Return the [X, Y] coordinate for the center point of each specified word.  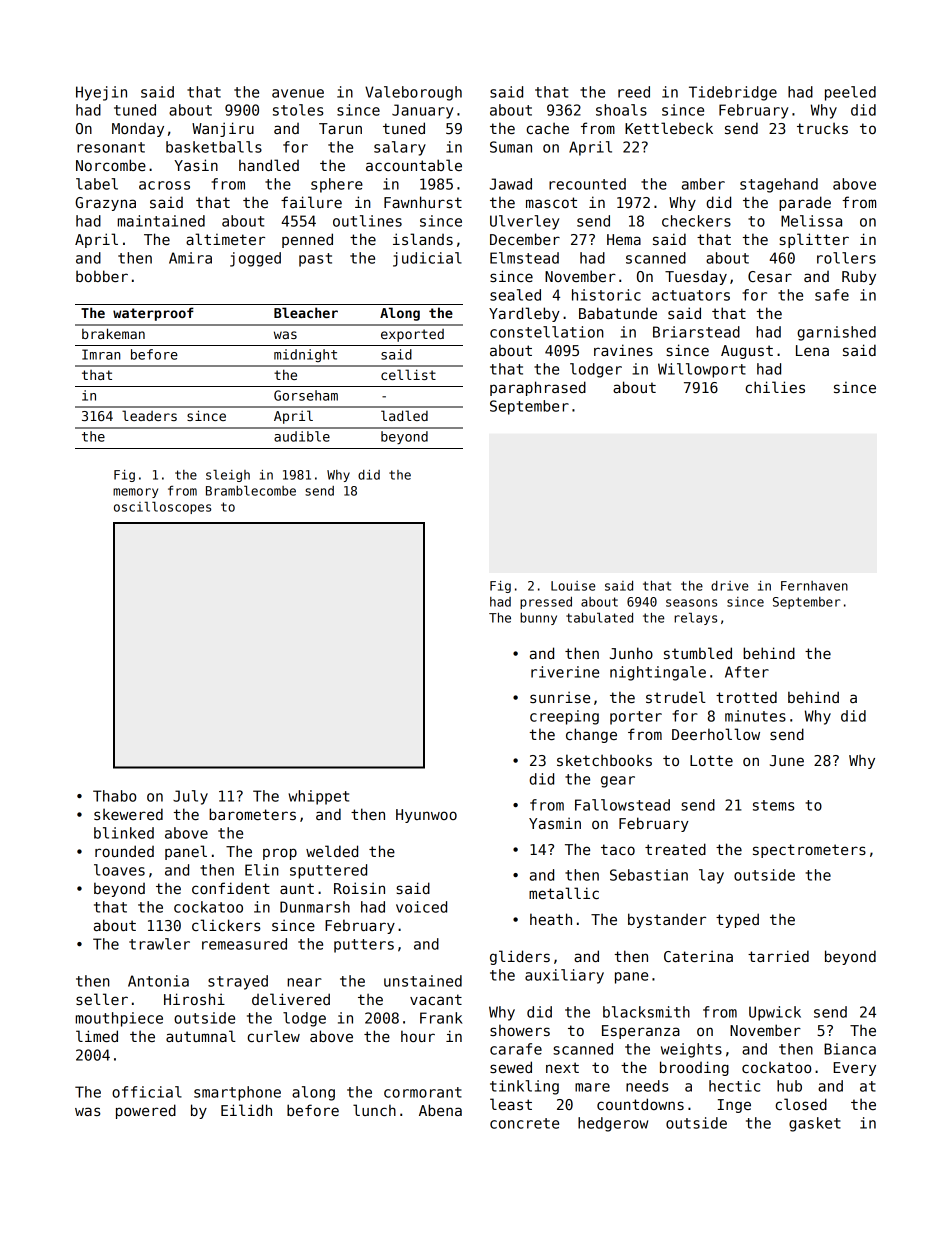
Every [854, 1069]
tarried [778, 956]
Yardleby [524, 314]
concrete [524, 1123]
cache [547, 128]
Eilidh [246, 1110]
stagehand [779, 185]
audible [302, 436]
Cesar [770, 276]
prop [280, 854]
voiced [421, 907]
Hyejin [101, 93]
